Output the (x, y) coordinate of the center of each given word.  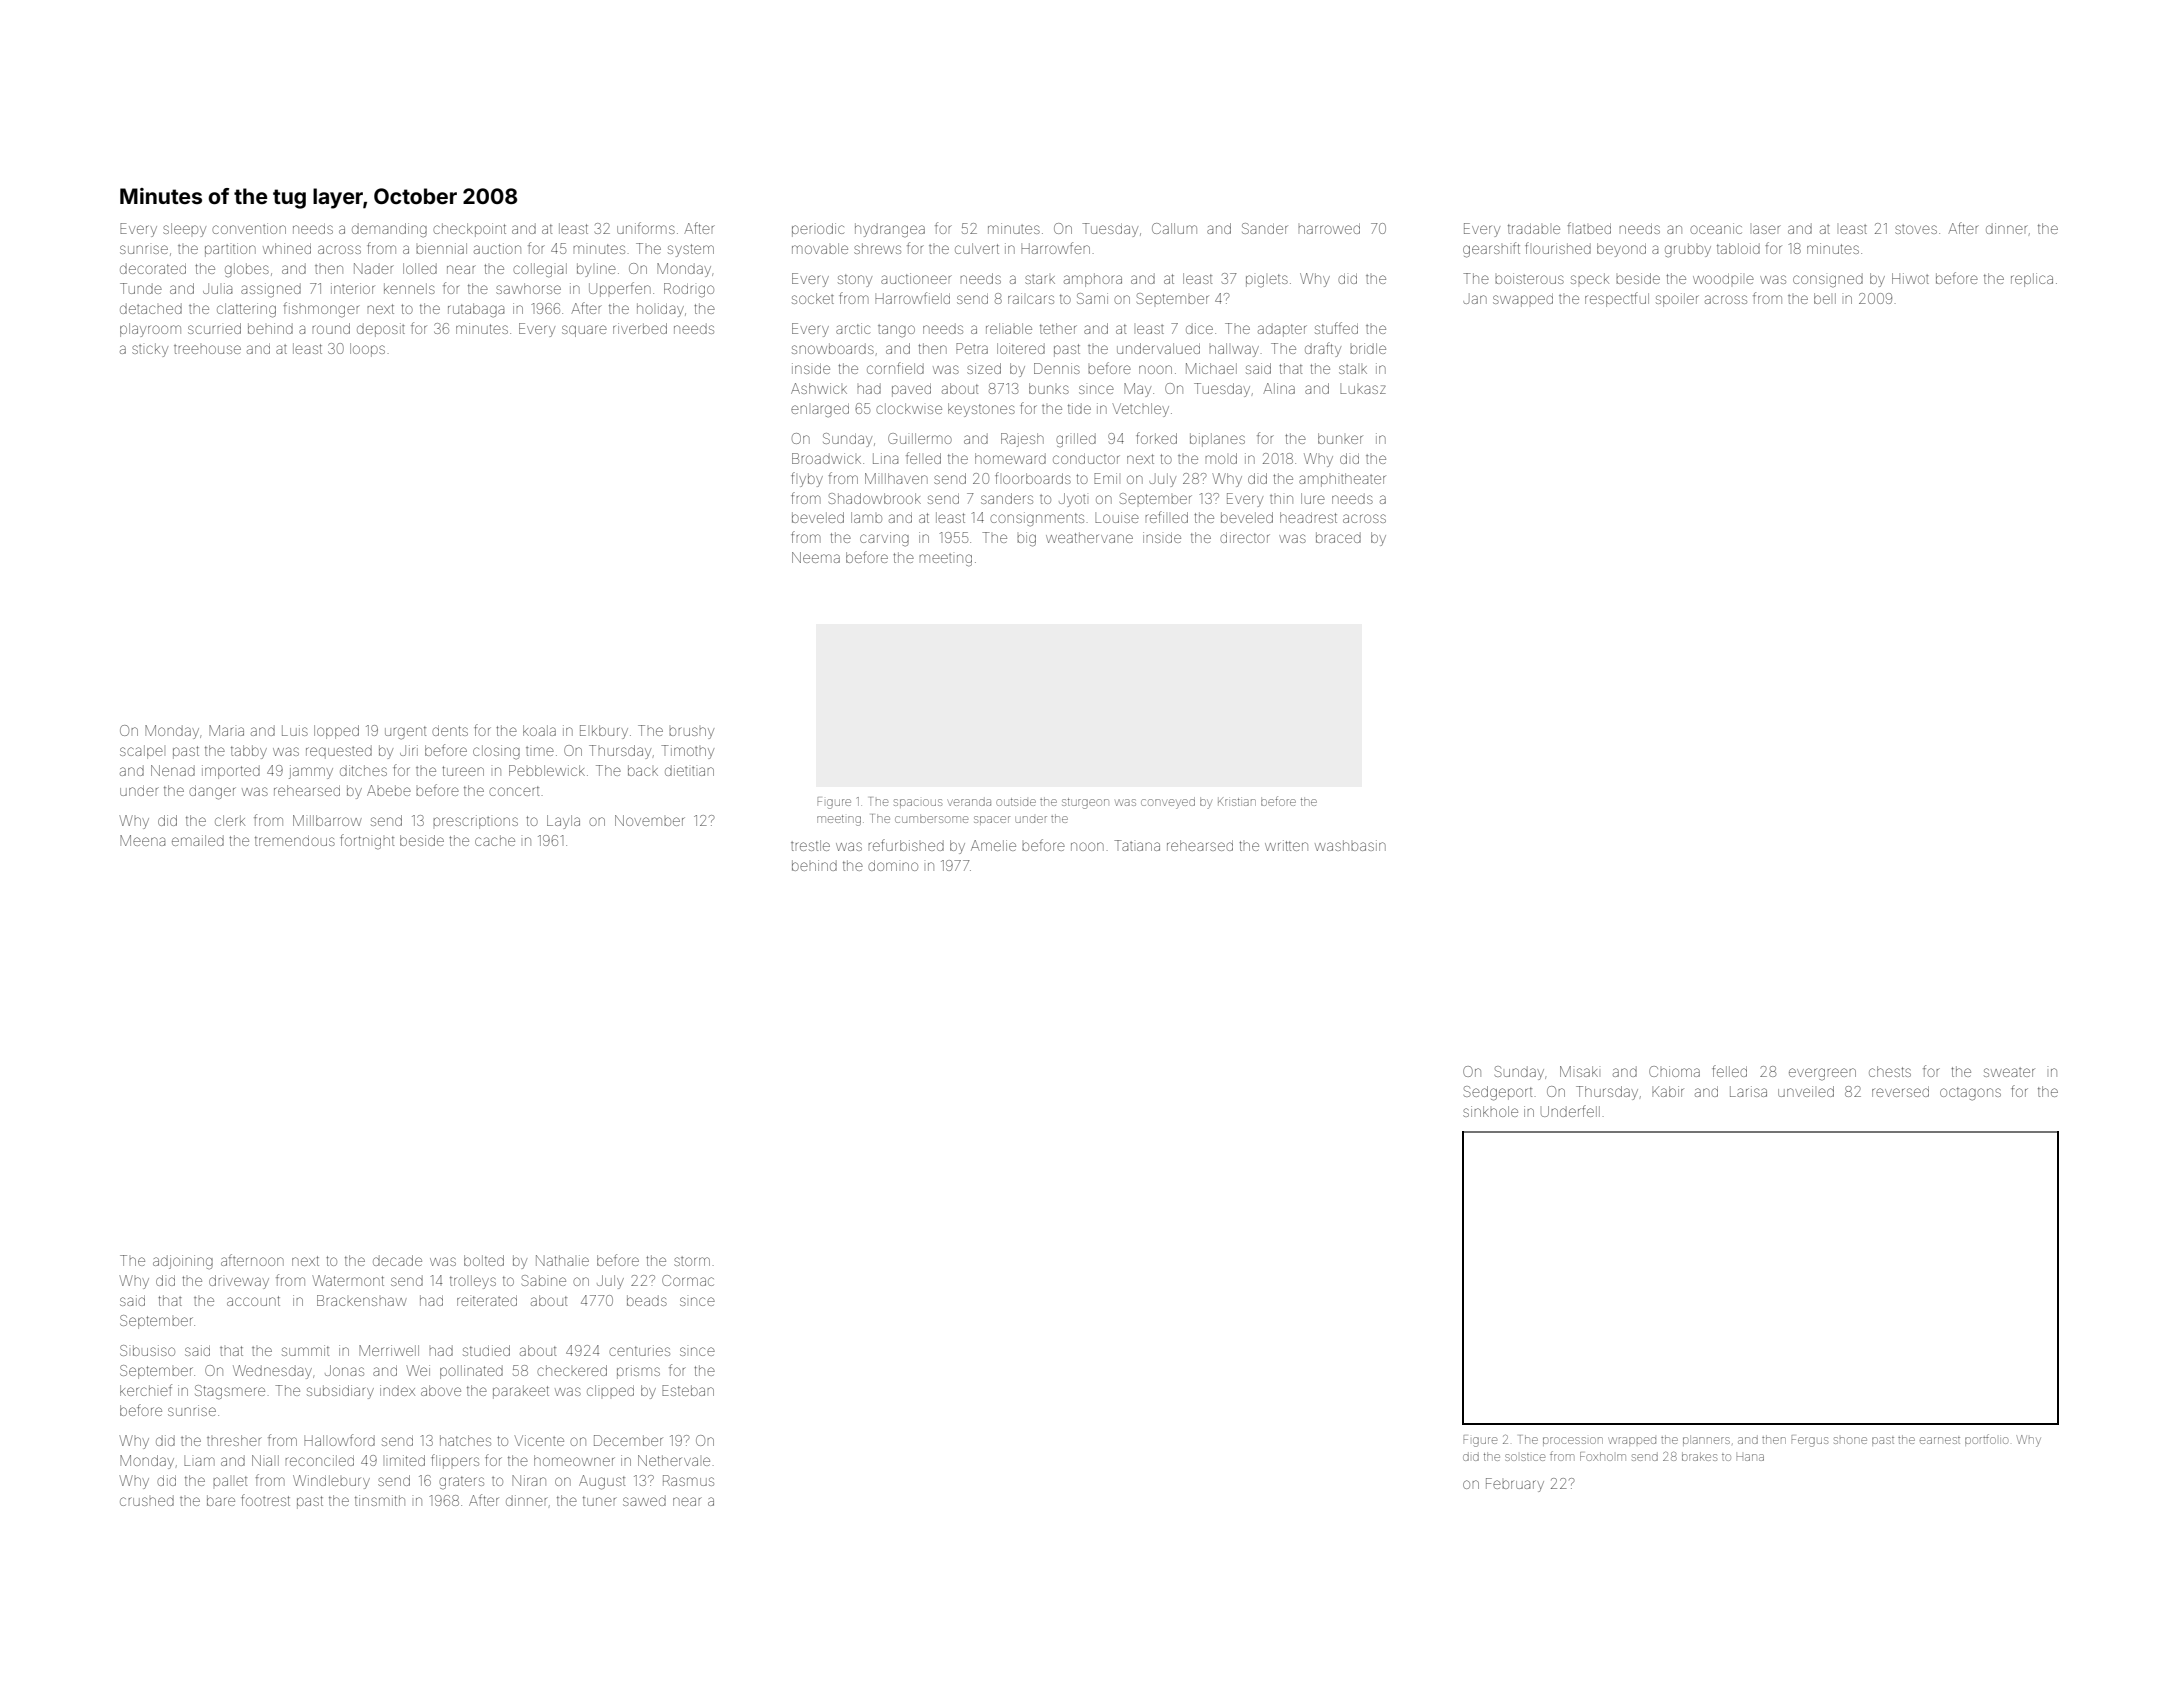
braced (1338, 537)
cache (495, 840)
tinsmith (380, 1500)
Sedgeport (1498, 1093)
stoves (1916, 229)
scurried (214, 328)
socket (813, 298)
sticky (150, 350)
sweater (2009, 1072)
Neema (816, 557)
